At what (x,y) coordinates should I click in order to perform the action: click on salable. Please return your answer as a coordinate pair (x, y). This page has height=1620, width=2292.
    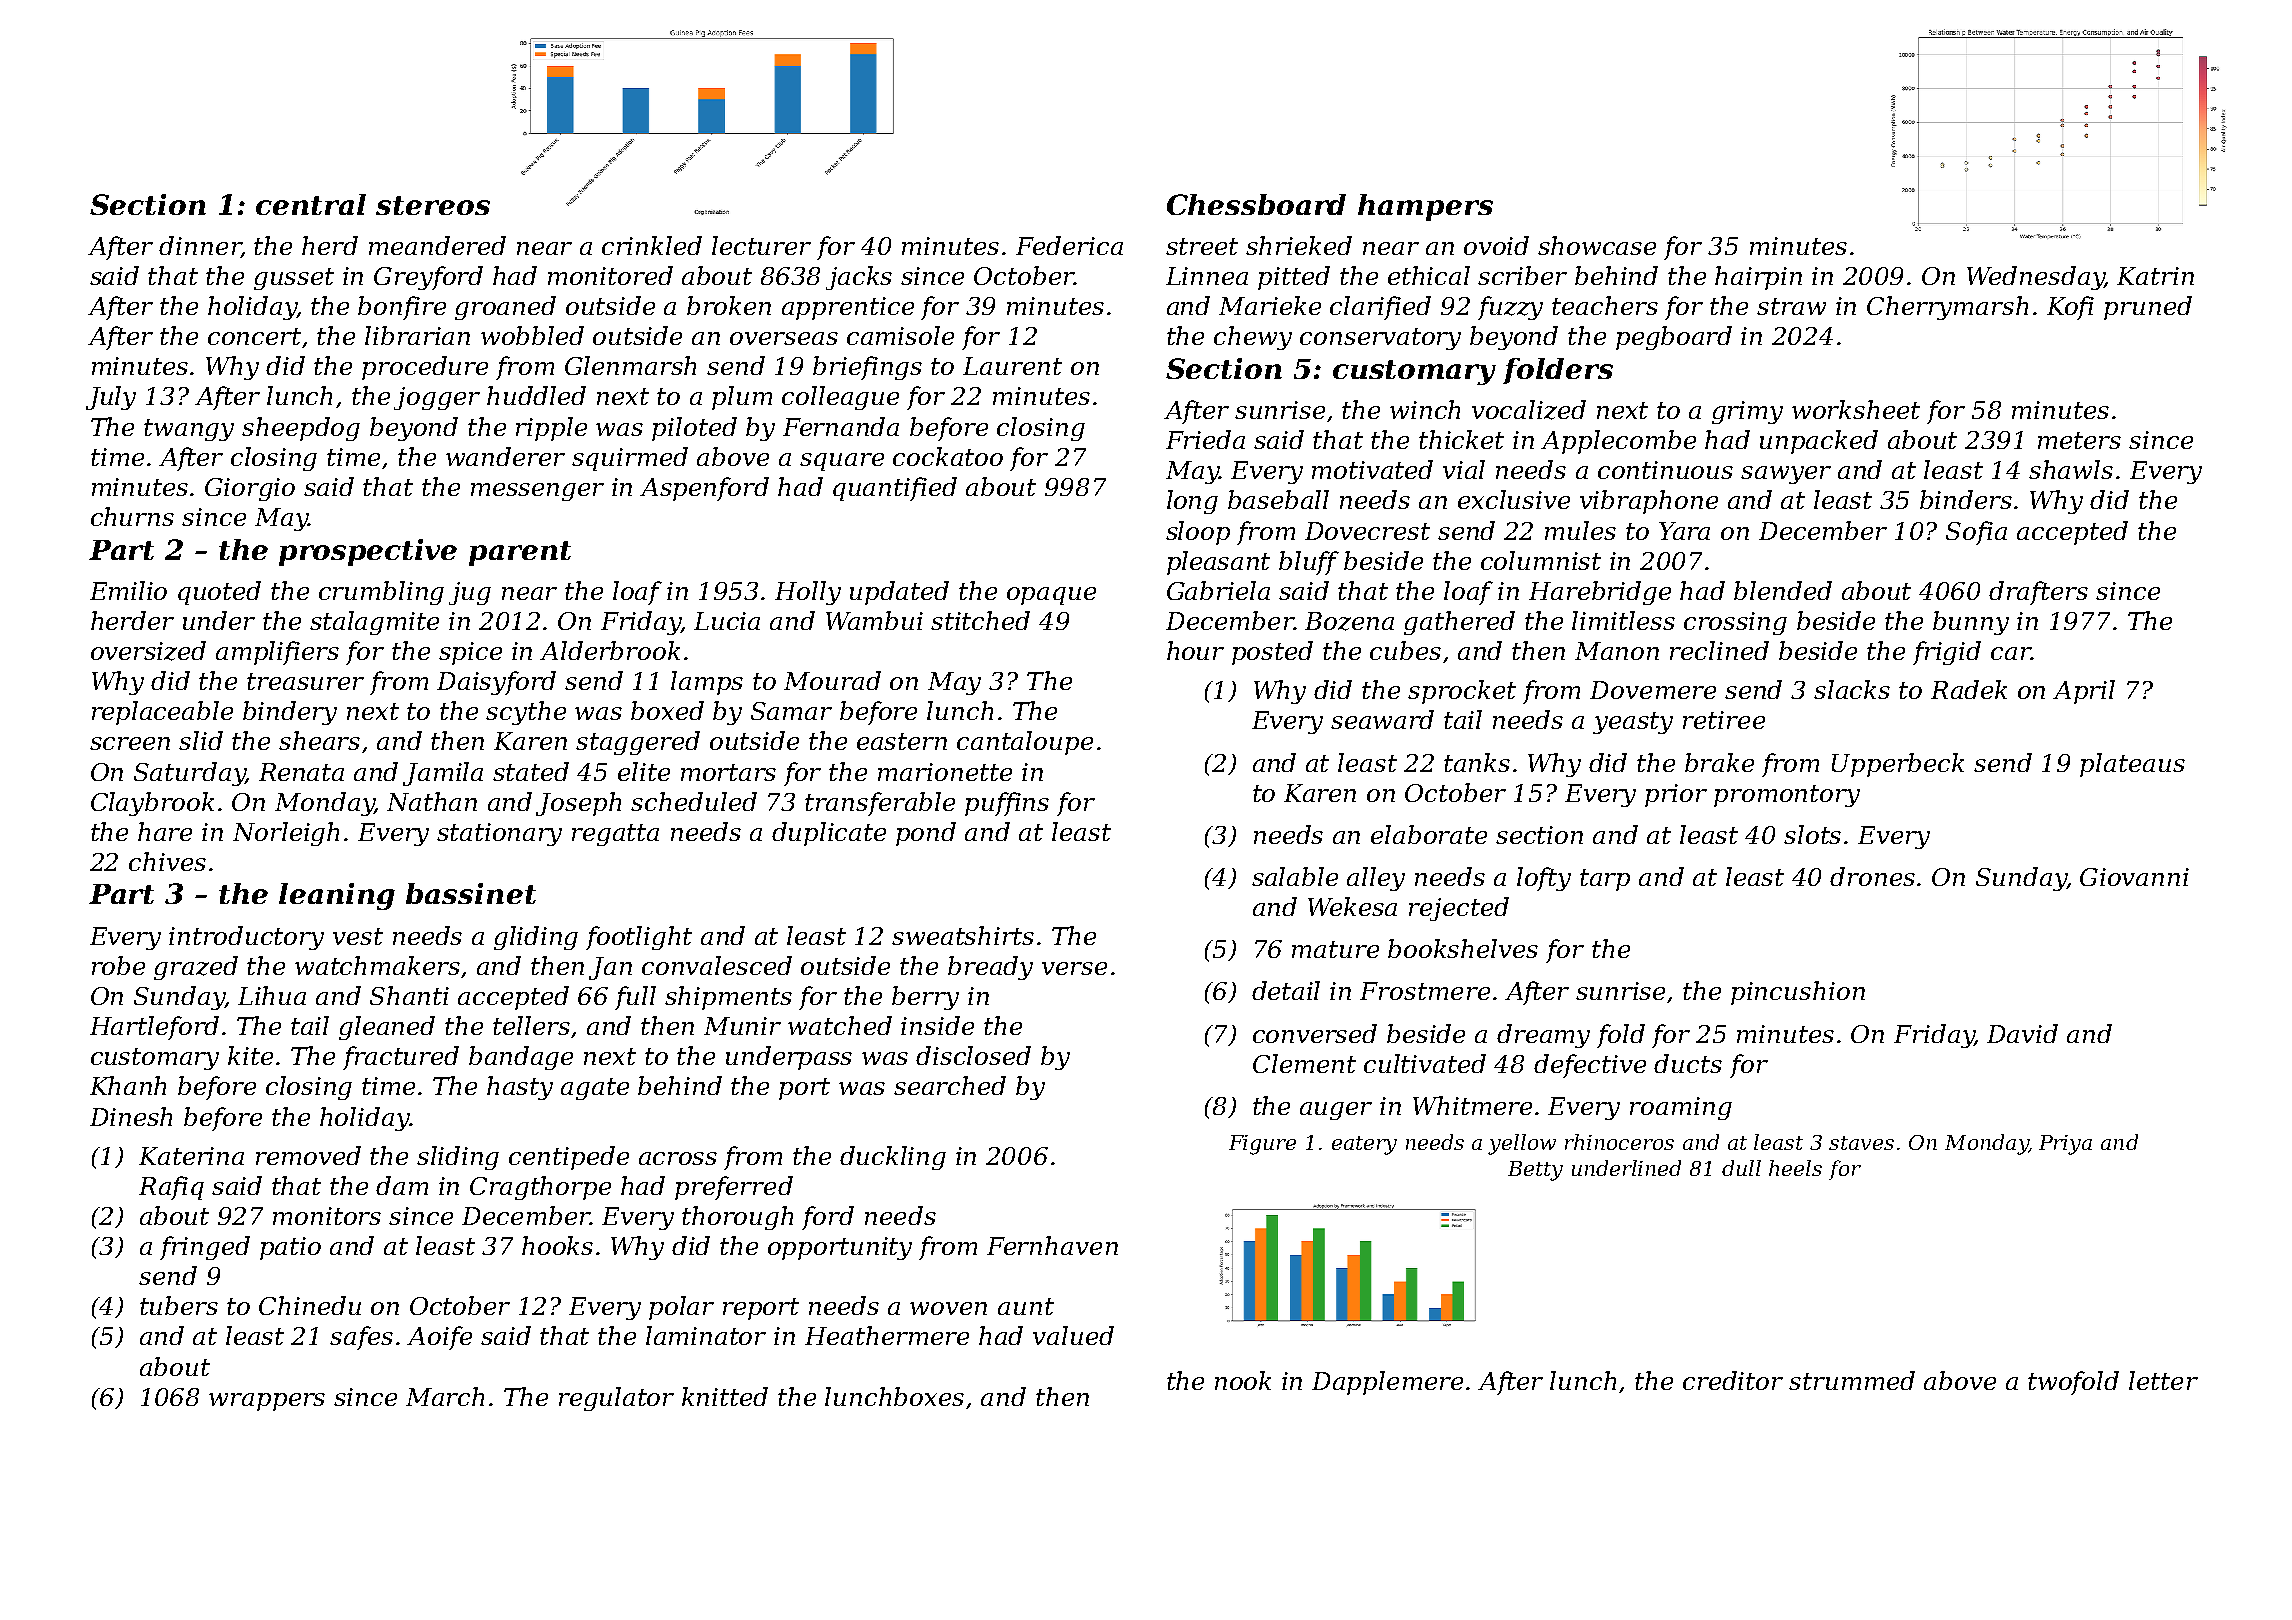
    Looking at the image, I should click on (1295, 876).
